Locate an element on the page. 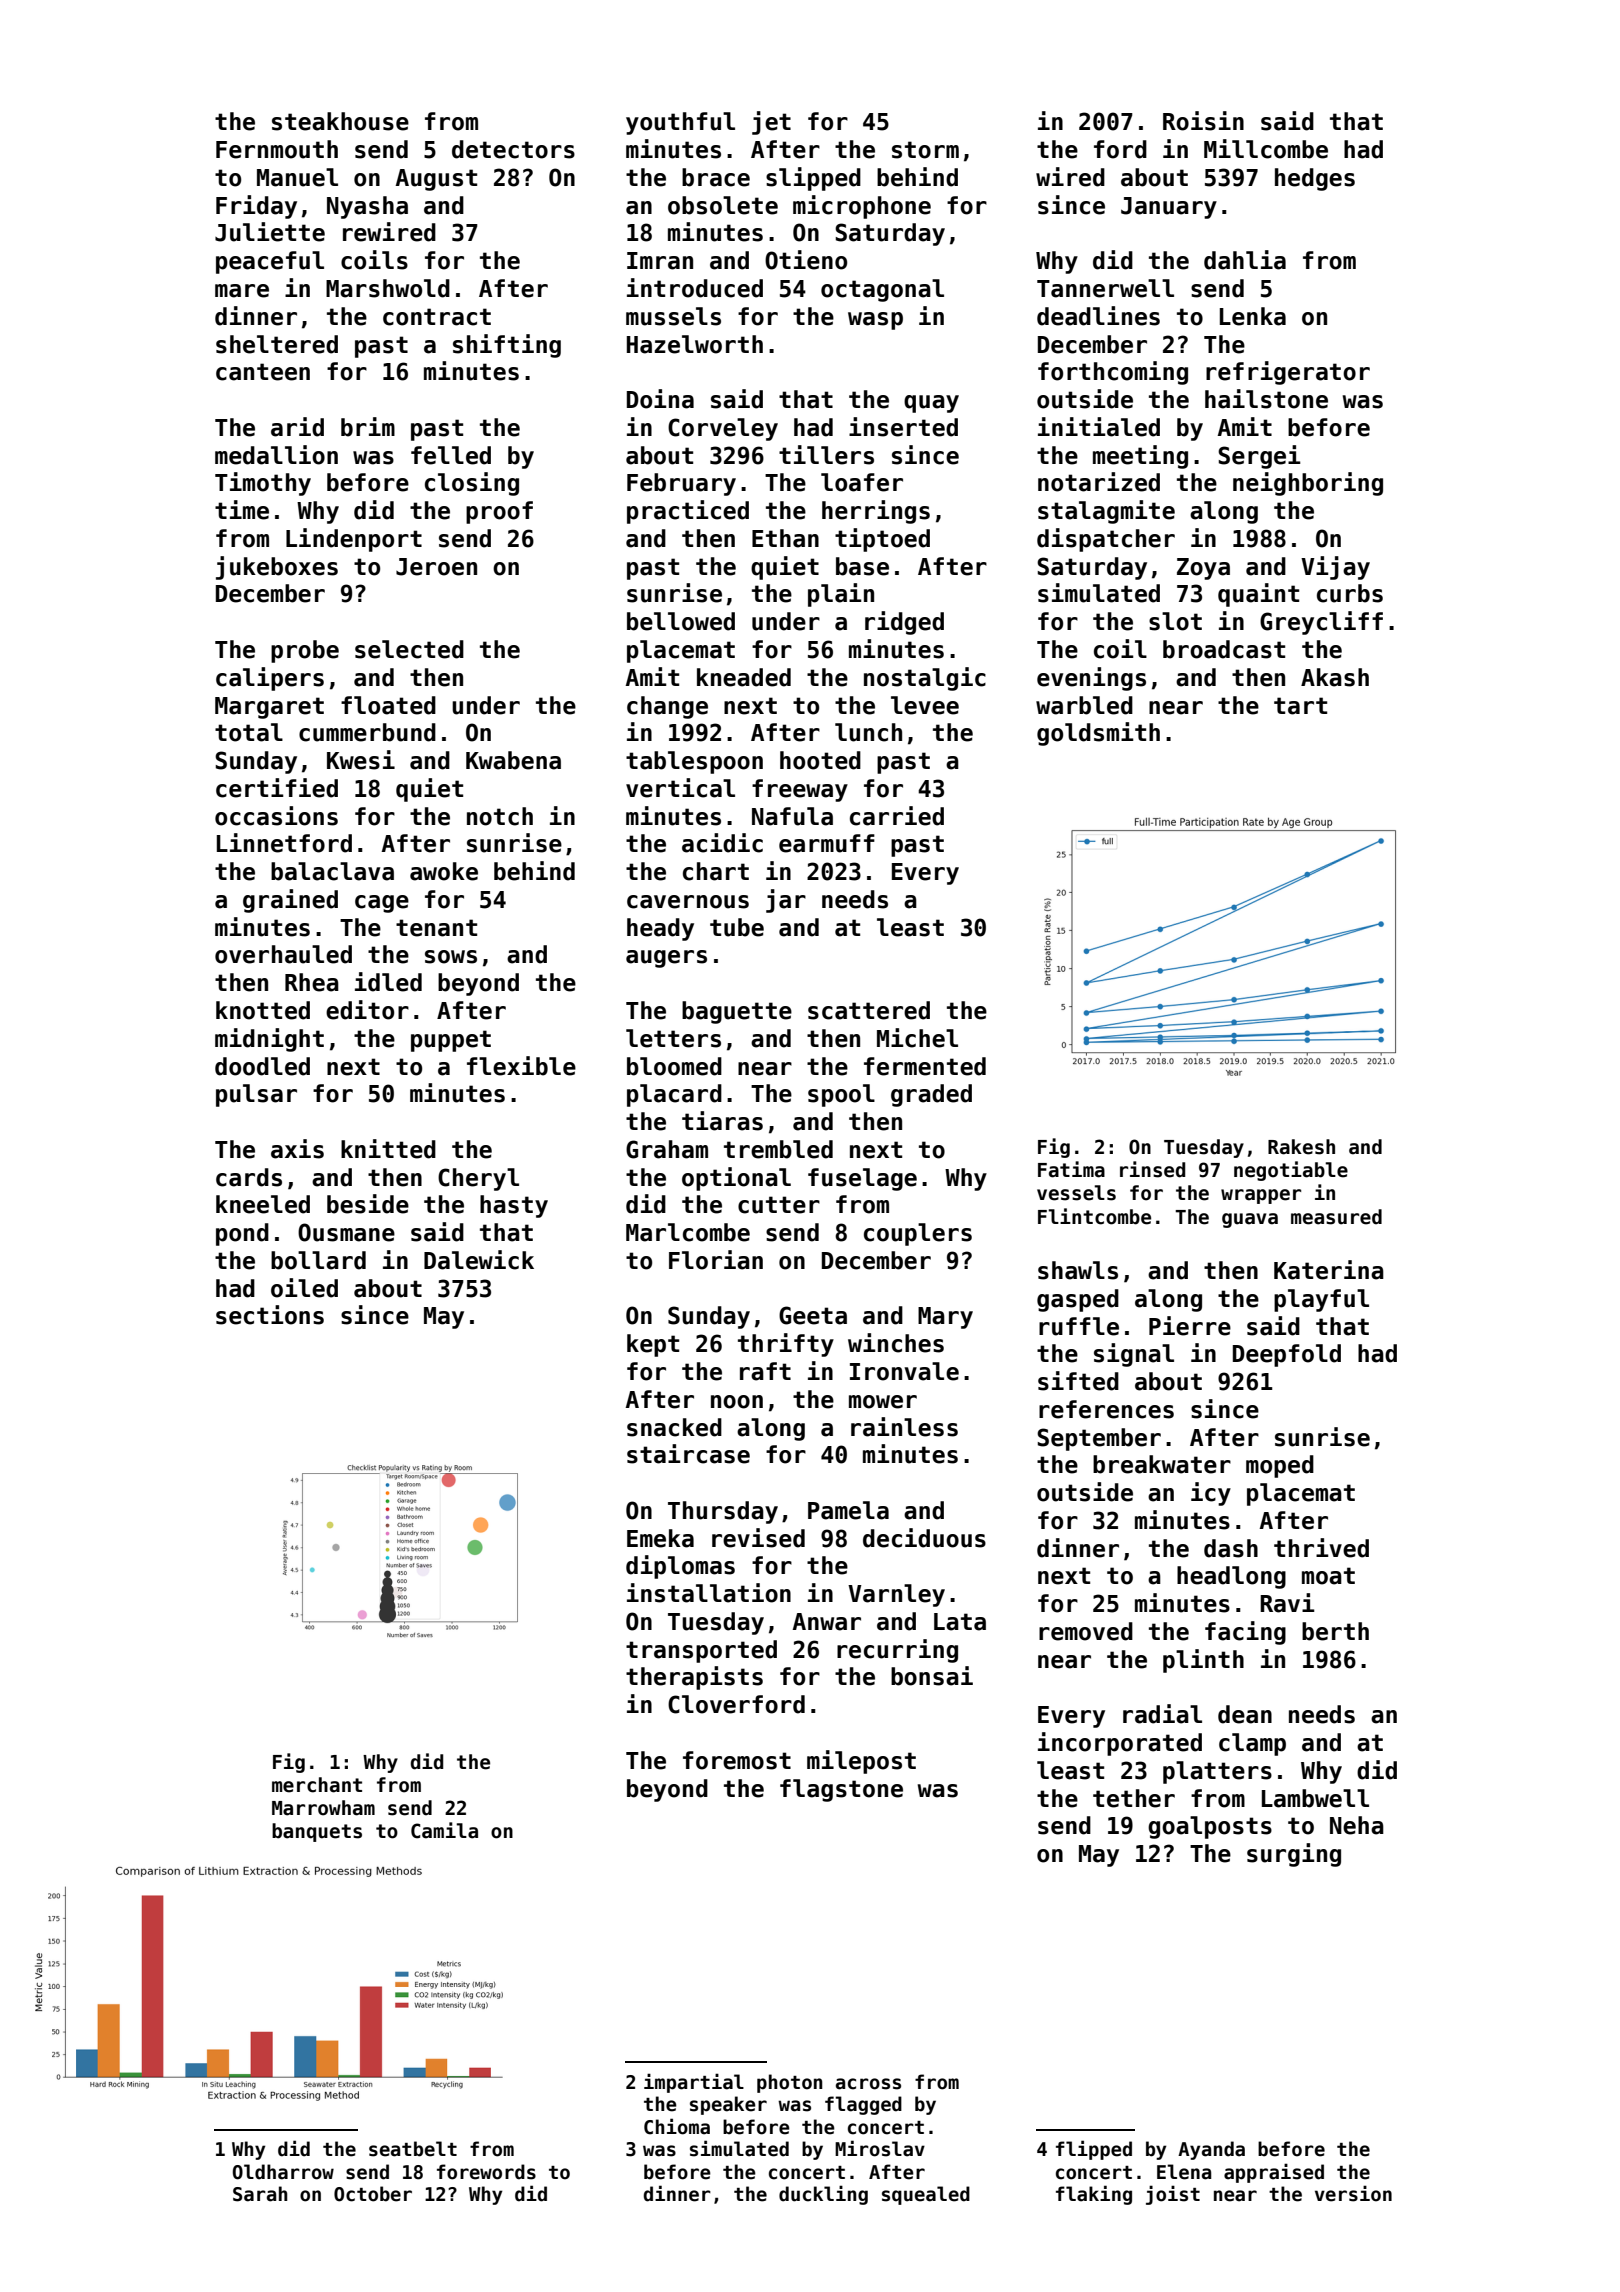 This page has width=1620, height=2292. tiptoed is located at coordinates (882, 540).
